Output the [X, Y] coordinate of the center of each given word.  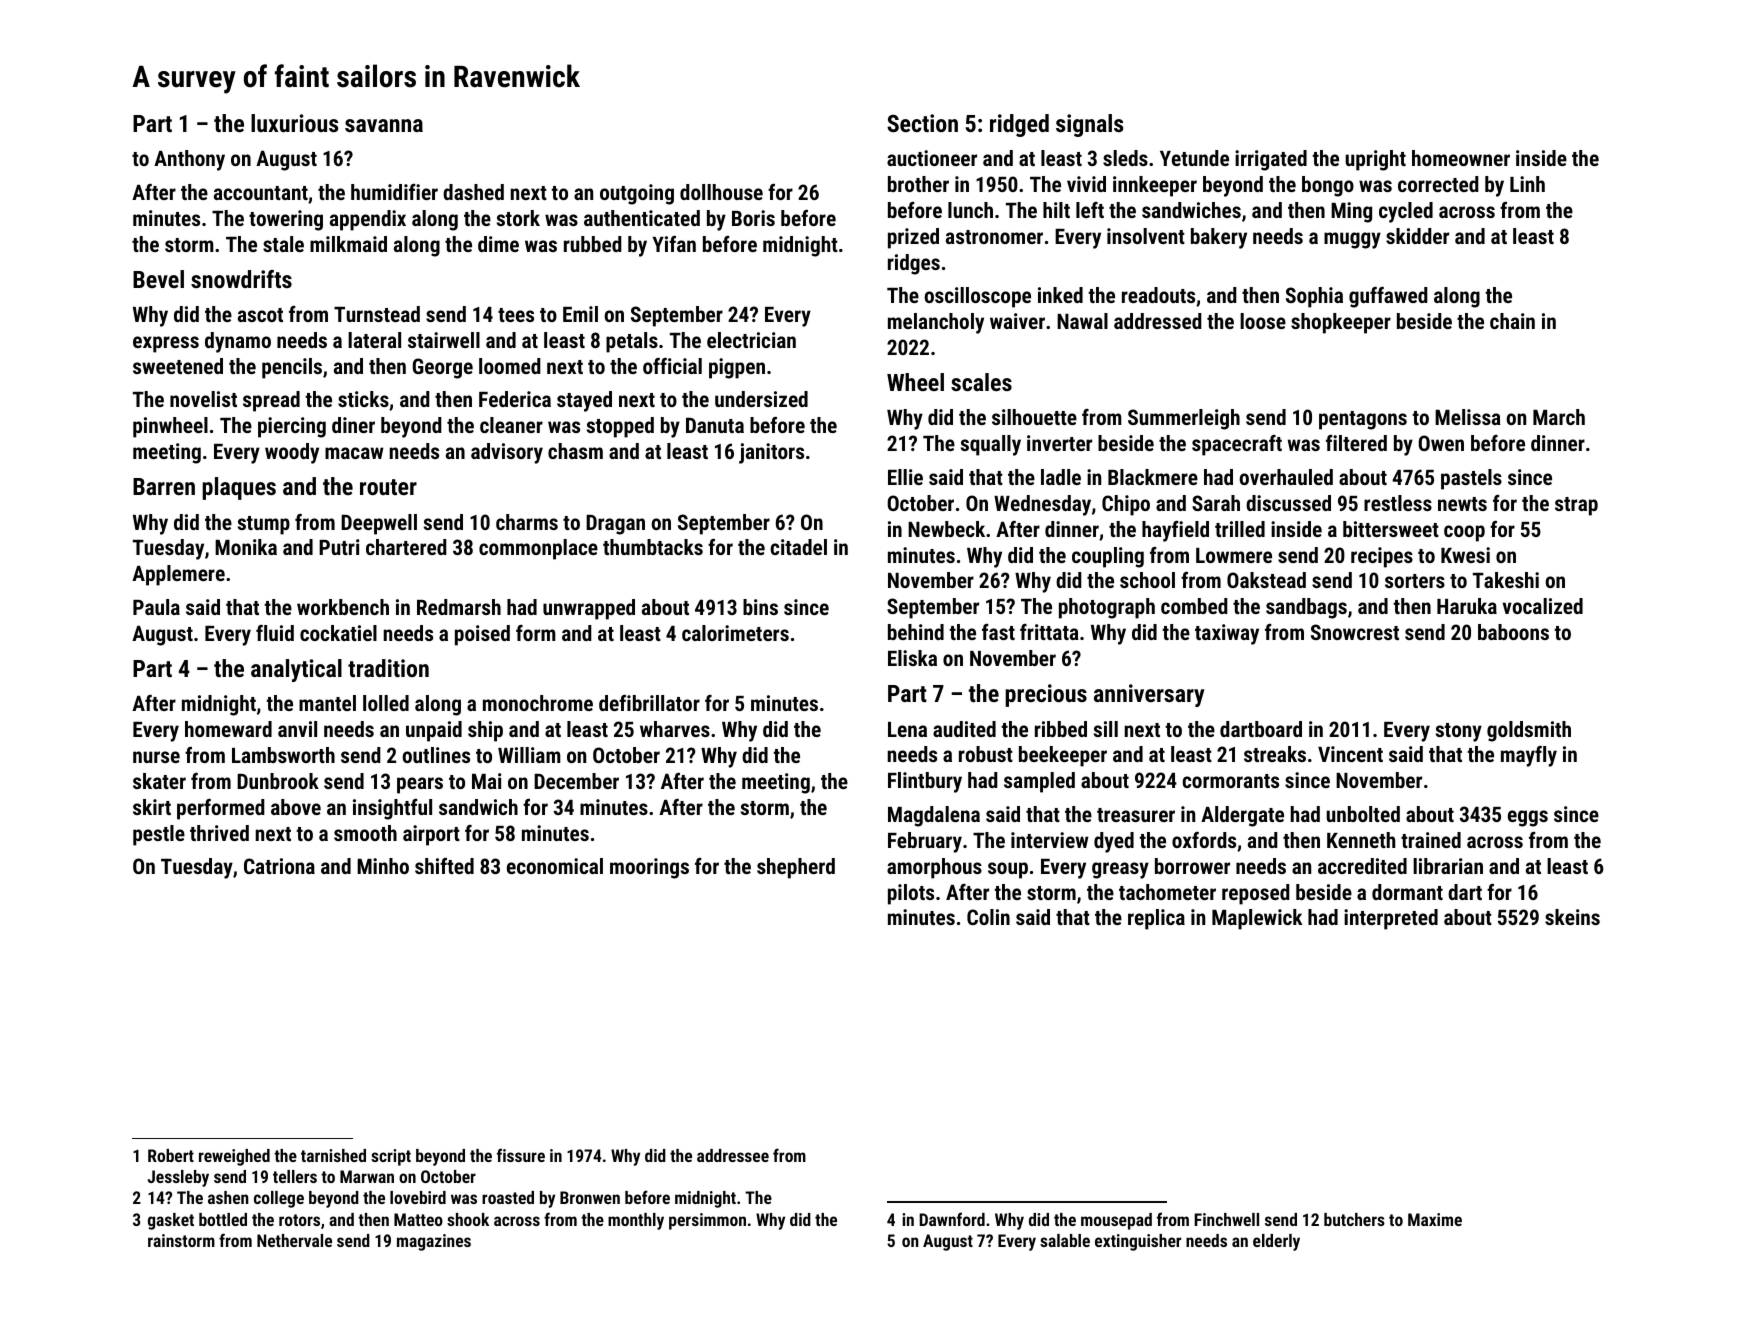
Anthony [189, 160]
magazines [434, 1242]
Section [922, 123]
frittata [1049, 632]
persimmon [707, 1221]
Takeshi [1506, 580]
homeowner [1461, 158]
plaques [239, 488]
